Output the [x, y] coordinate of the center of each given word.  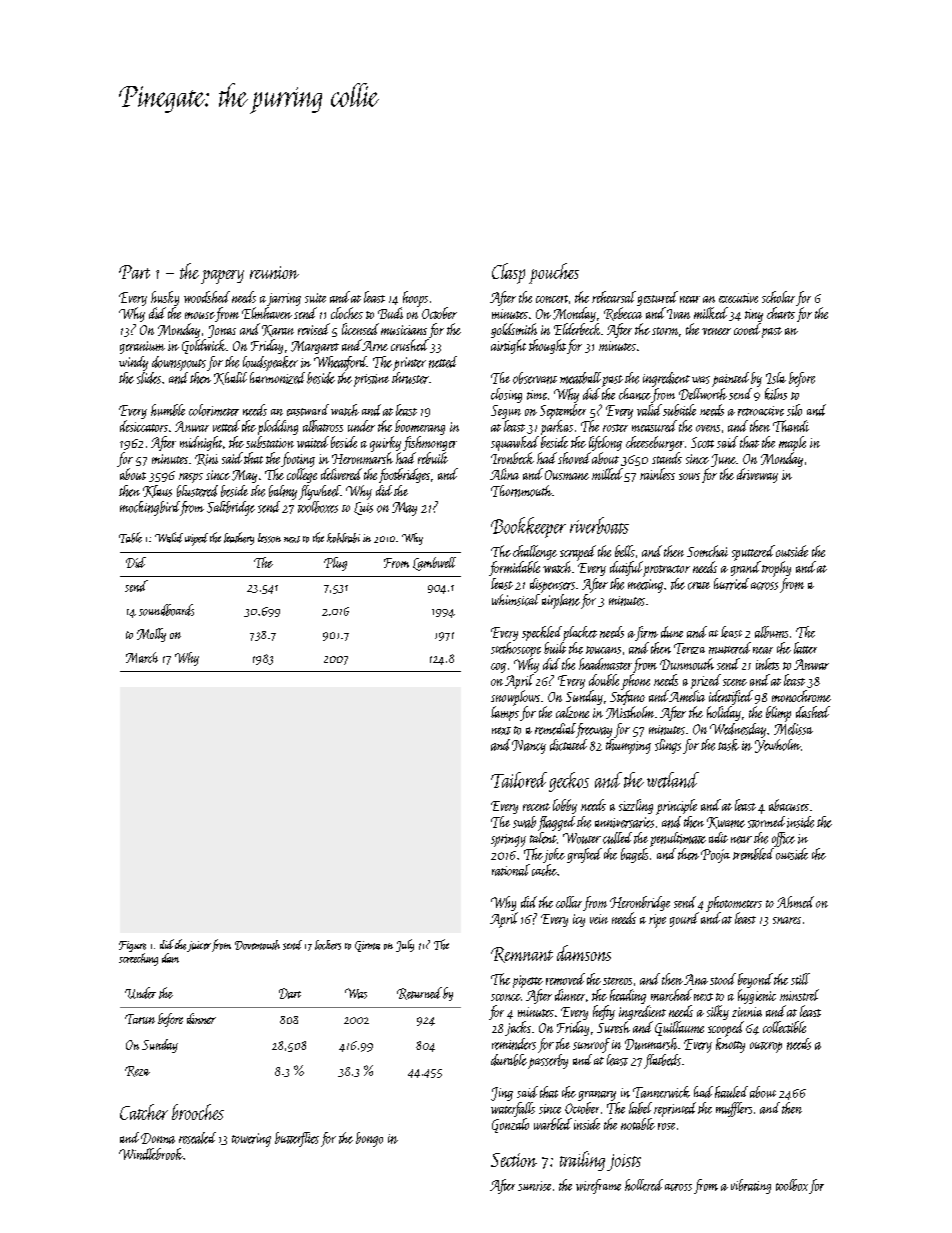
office [783, 839]
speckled [542, 633]
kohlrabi [343, 538]
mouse [200, 315]
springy [508, 840]
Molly [151, 635]
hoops [415, 299]
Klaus [157, 491]
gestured [657, 298]
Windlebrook [151, 1154]
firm [646, 633]
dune [672, 632]
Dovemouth [257, 945]
